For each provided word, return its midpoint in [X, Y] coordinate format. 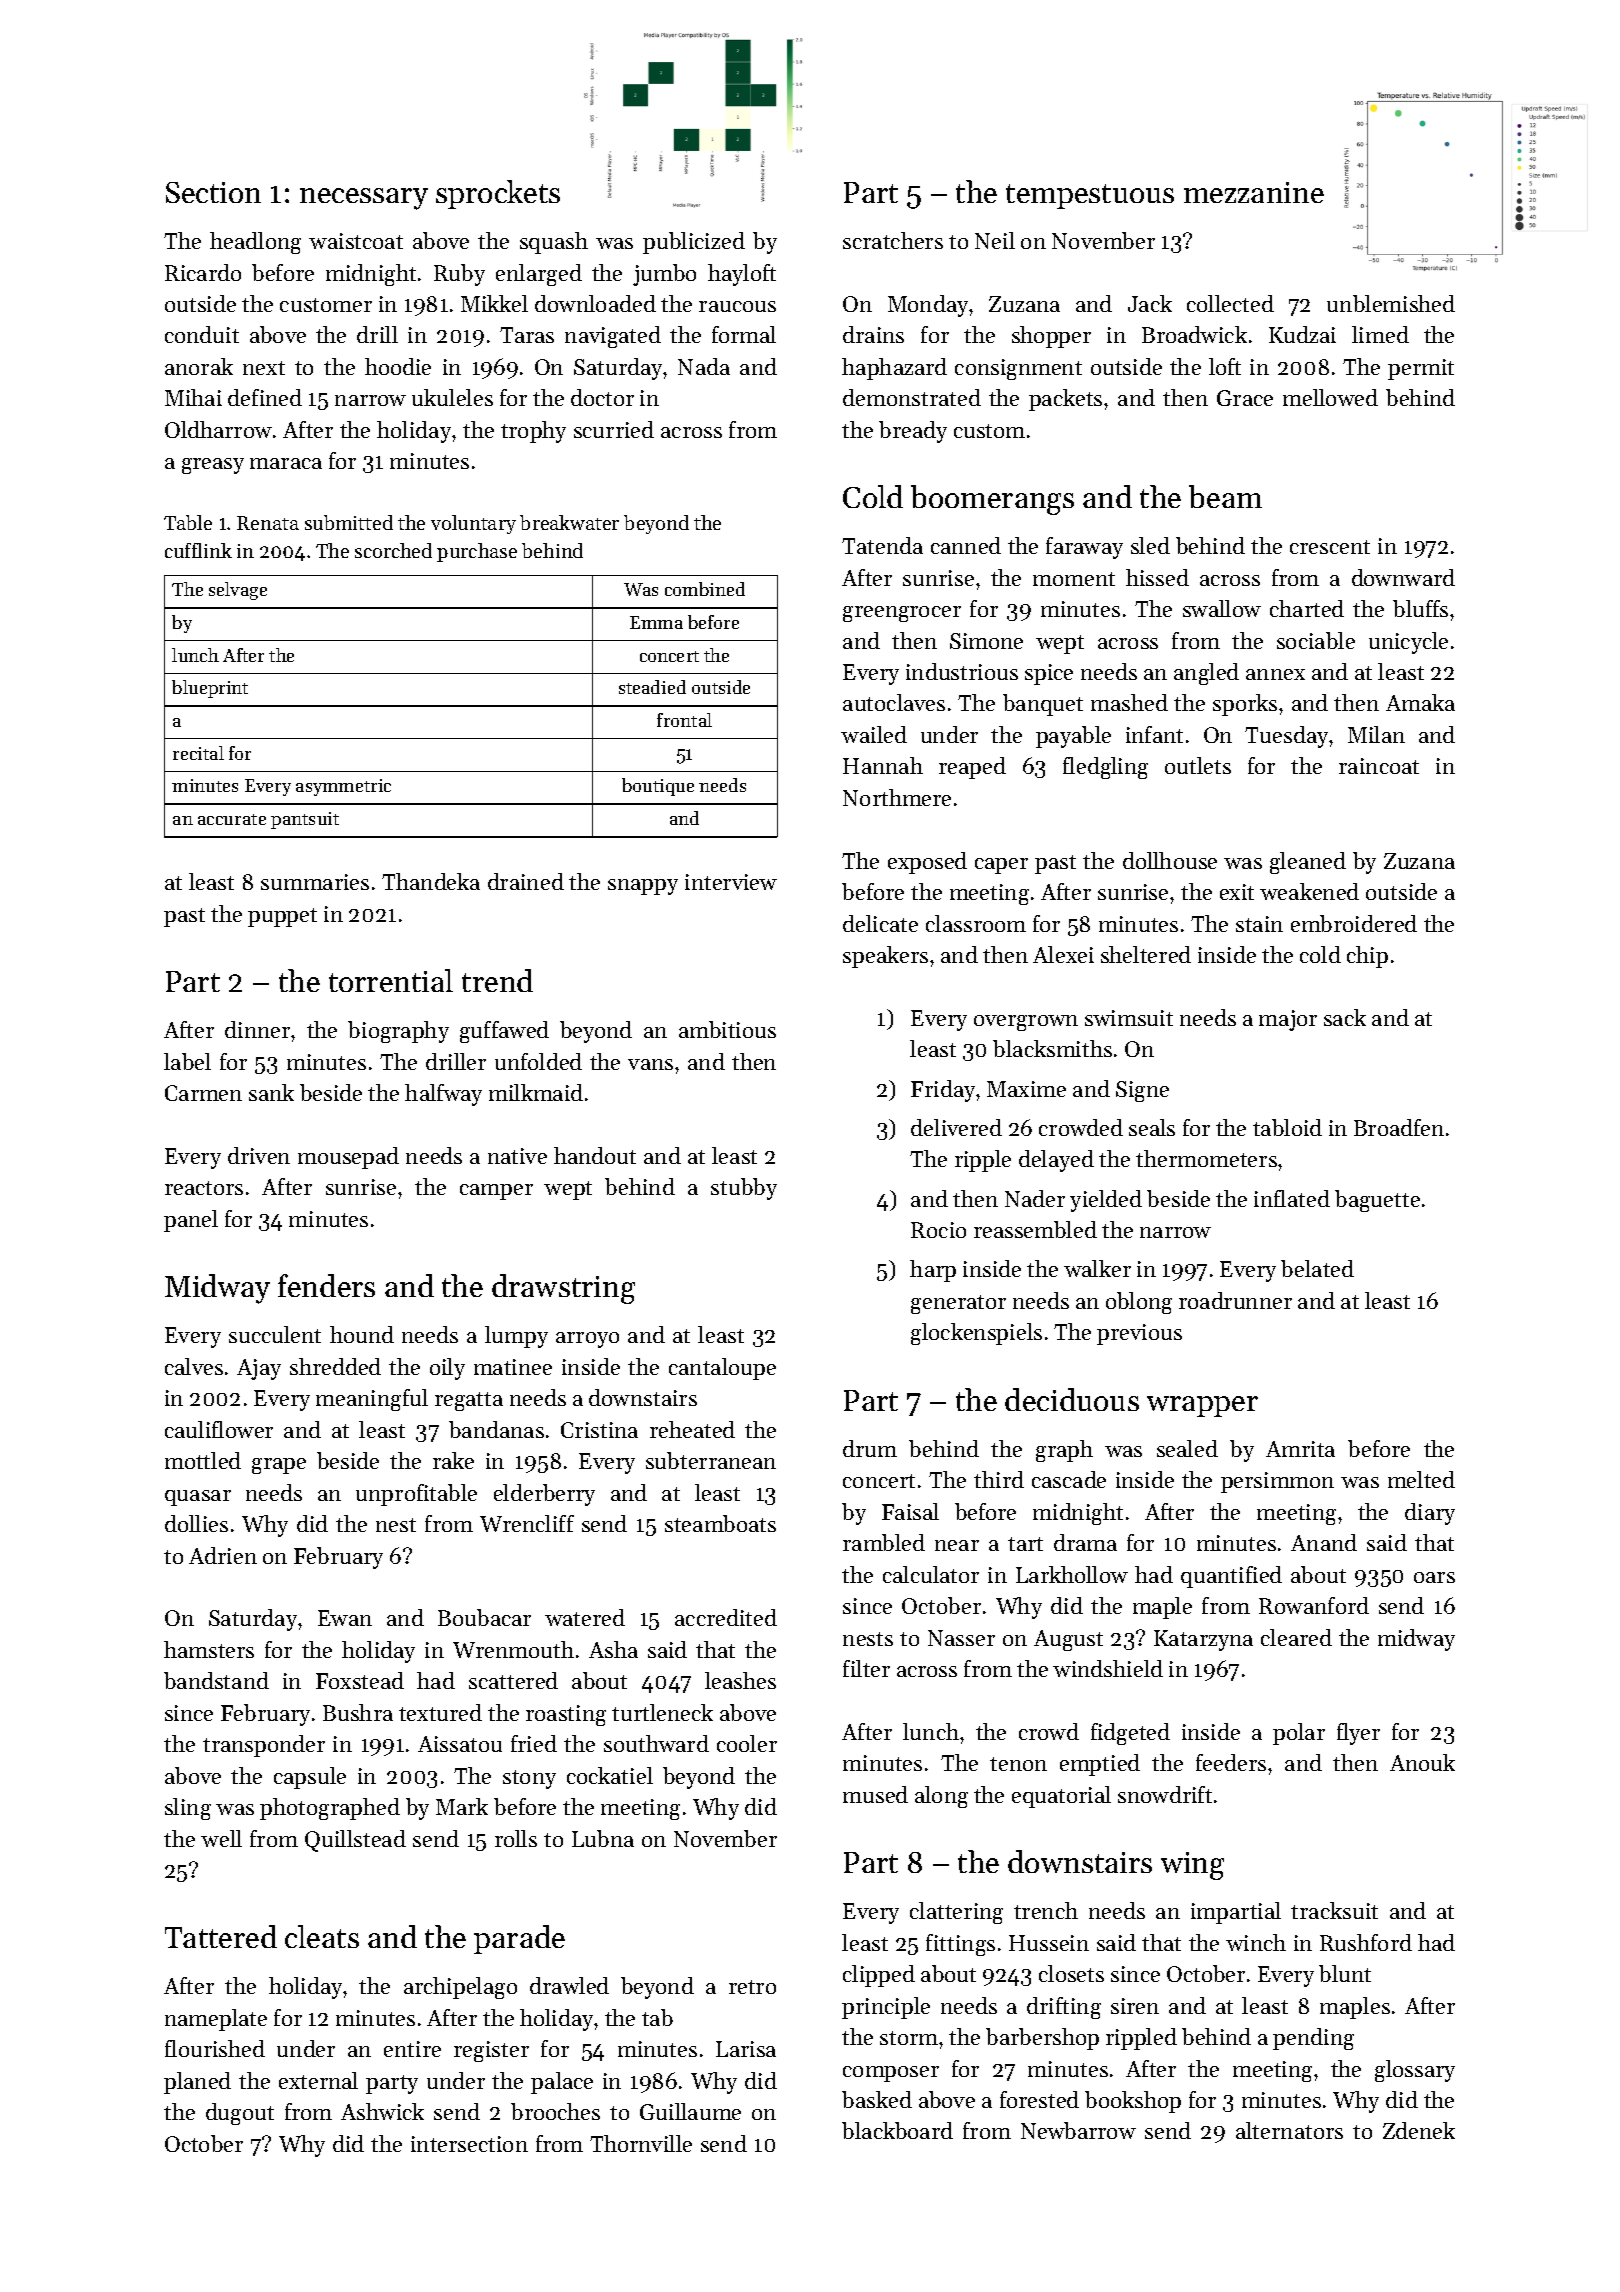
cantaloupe [722, 1369]
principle [886, 2008]
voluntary [473, 524]
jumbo [664, 275]
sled [1150, 545]
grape [279, 1466]
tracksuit [1334, 1910]
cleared [1296, 1637]
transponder [264, 1746]
